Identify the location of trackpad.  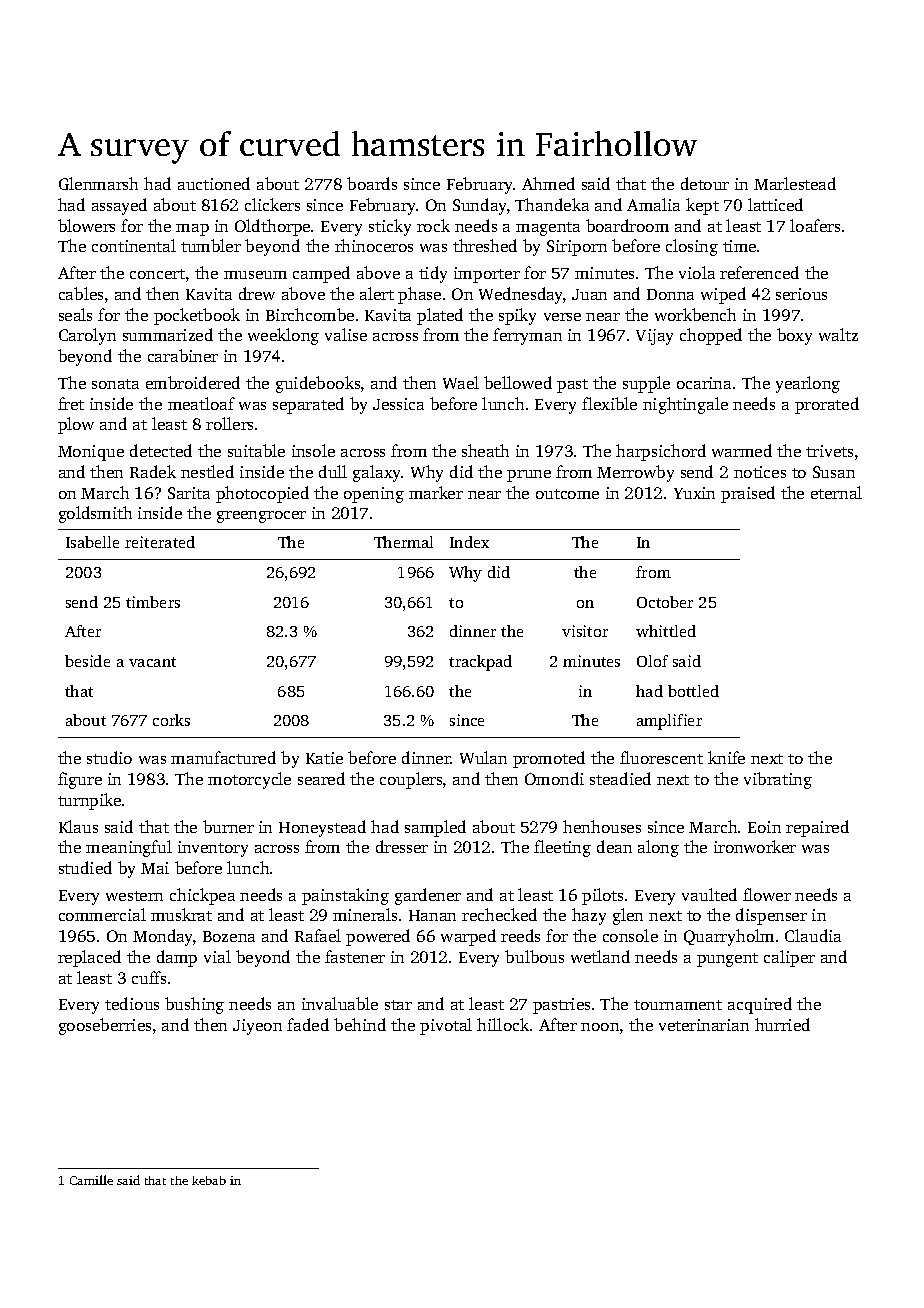
(480, 663).
